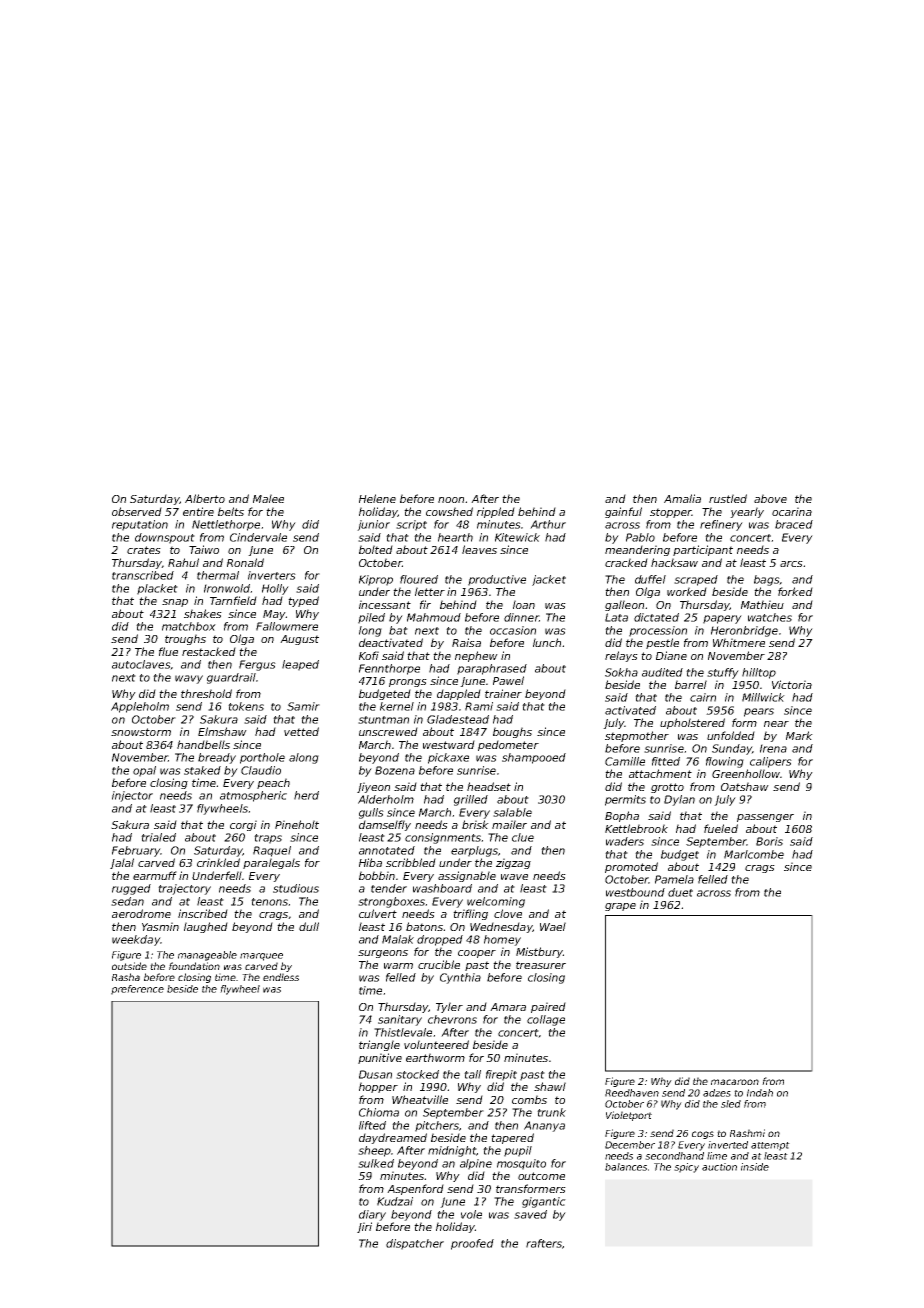  Describe the element at coordinates (271, 863) in the document. I see `paralegals` at that location.
